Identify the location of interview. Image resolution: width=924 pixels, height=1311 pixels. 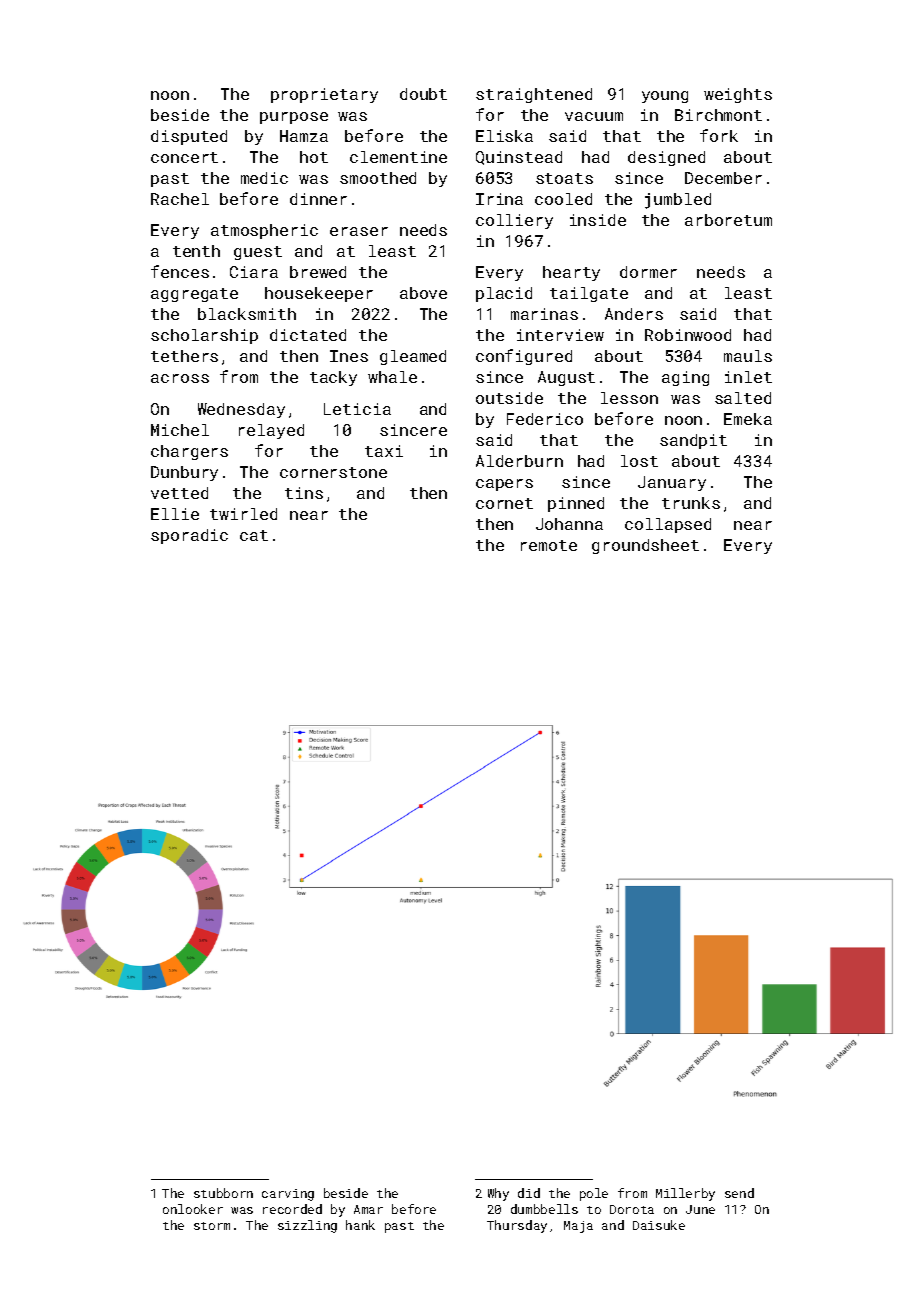
(560, 335).
